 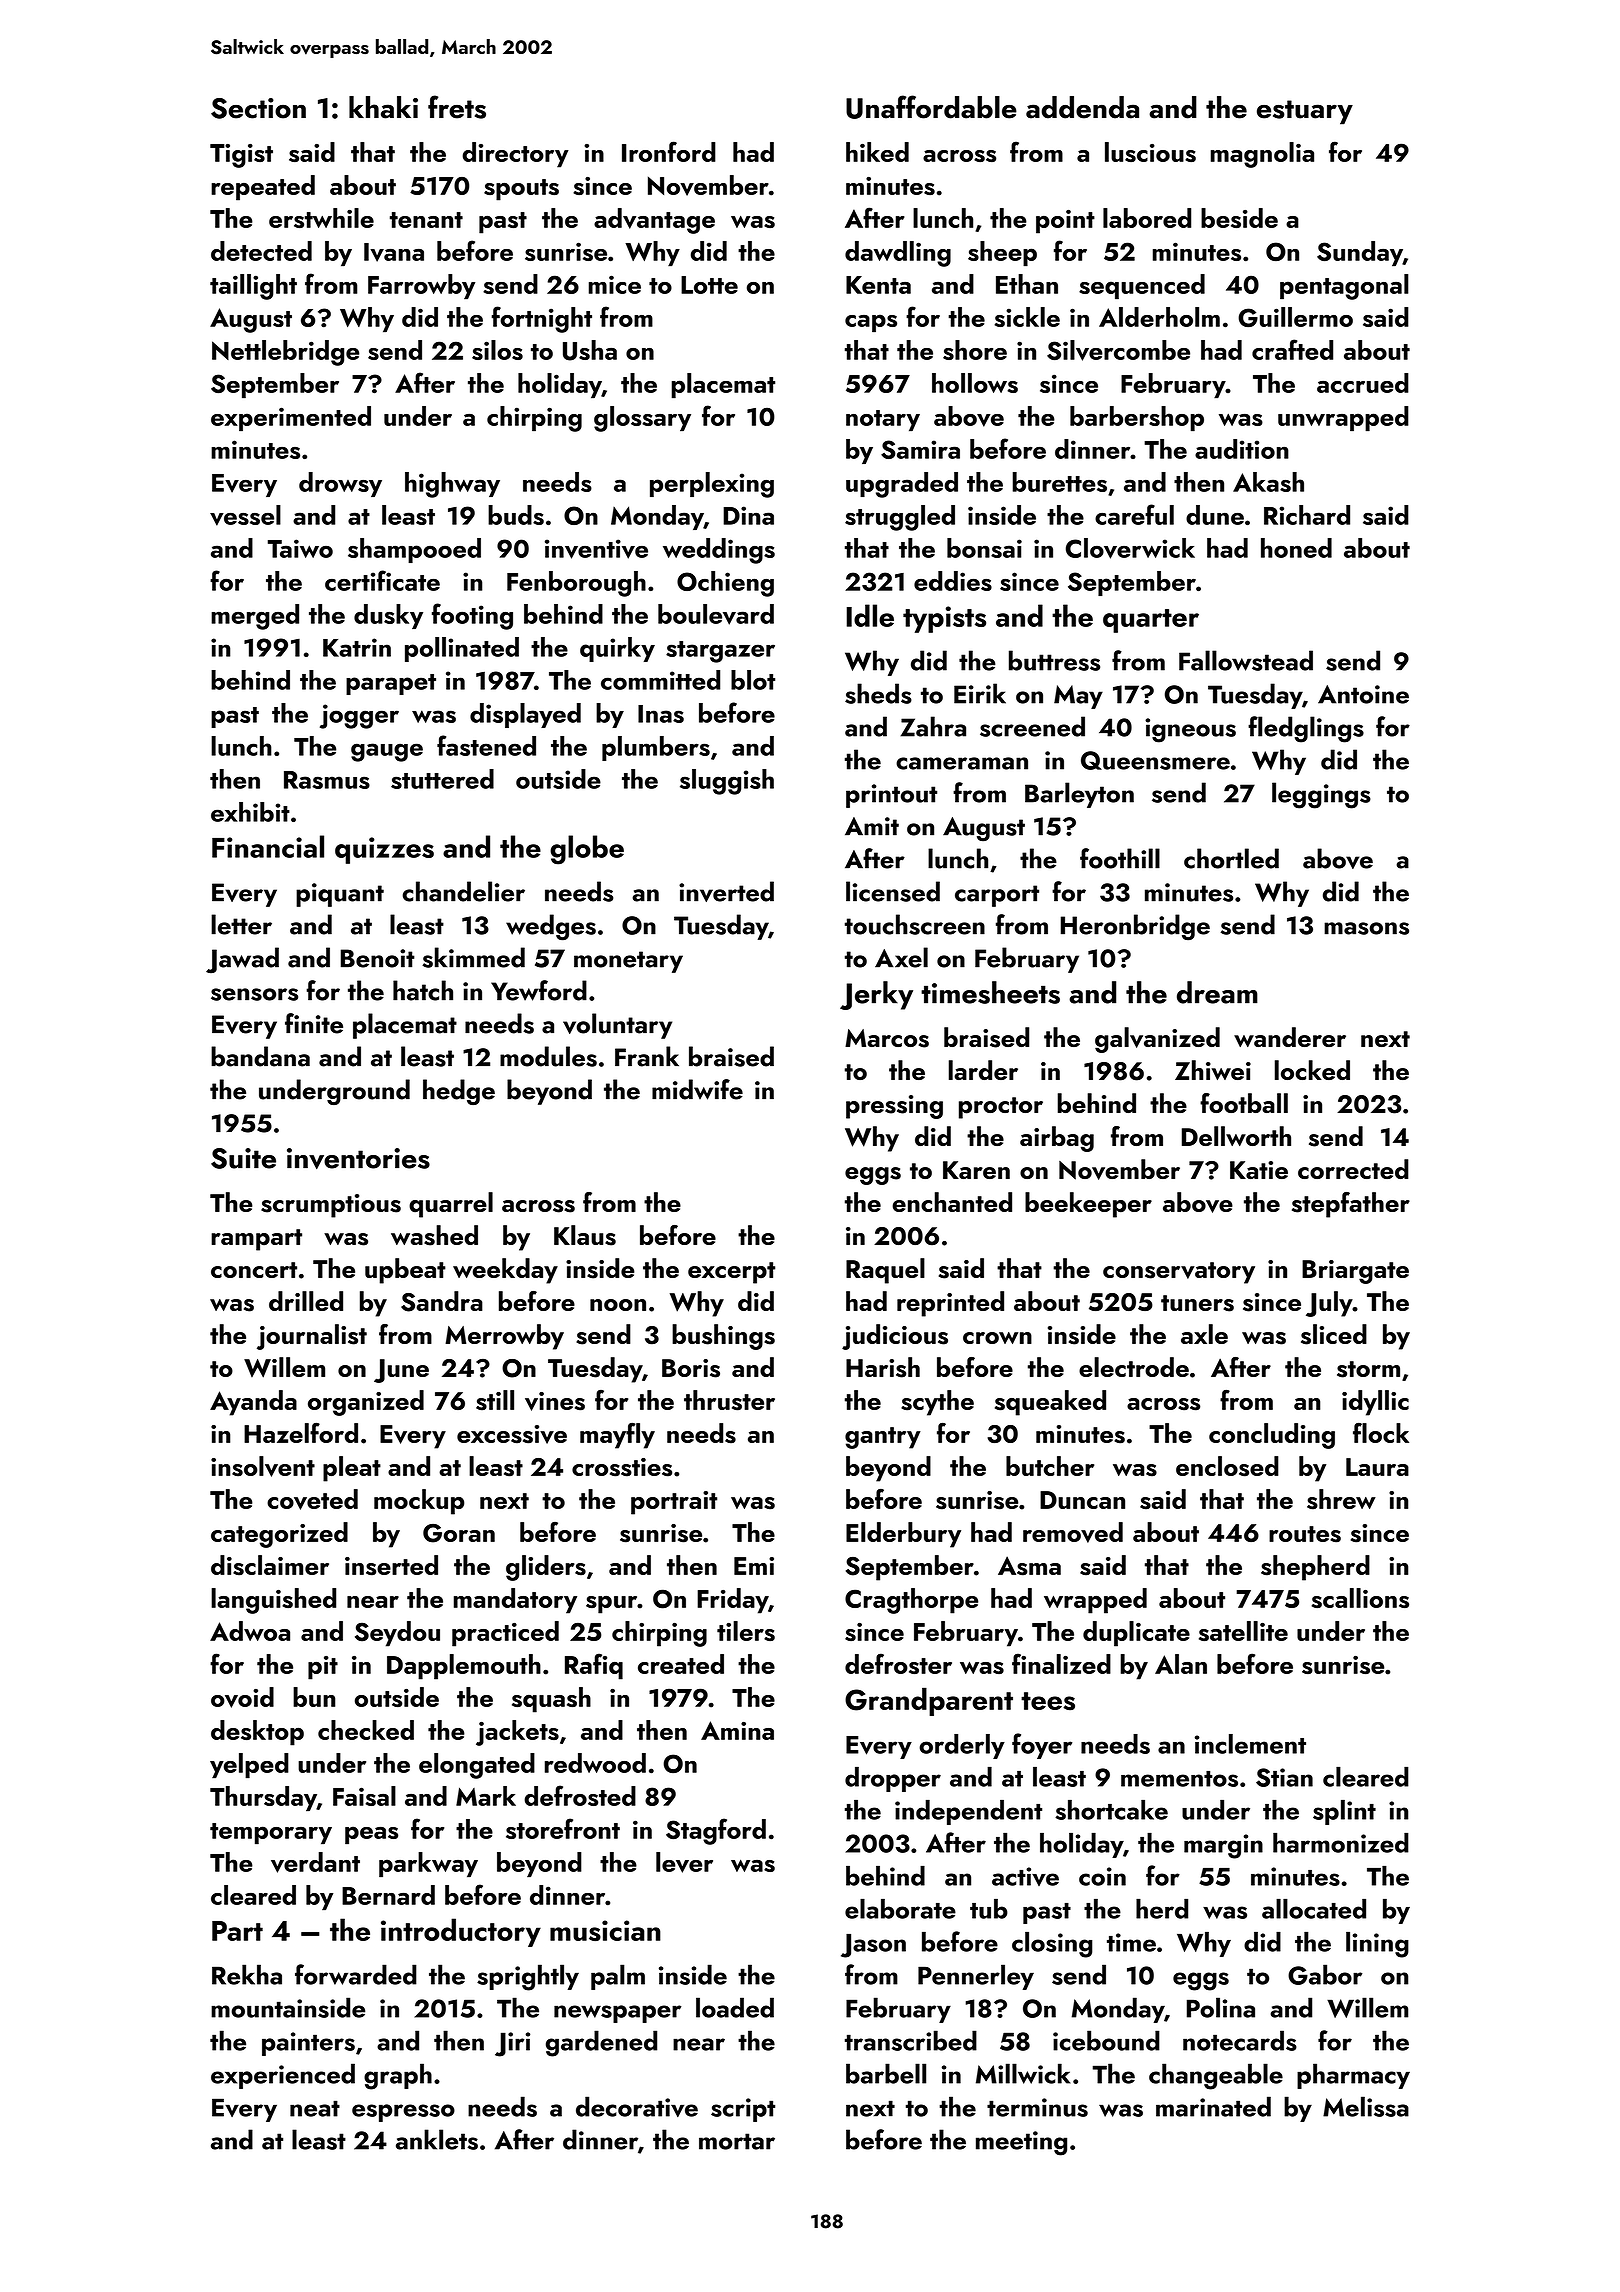 I want to click on journalist, so click(x=312, y=1337).
